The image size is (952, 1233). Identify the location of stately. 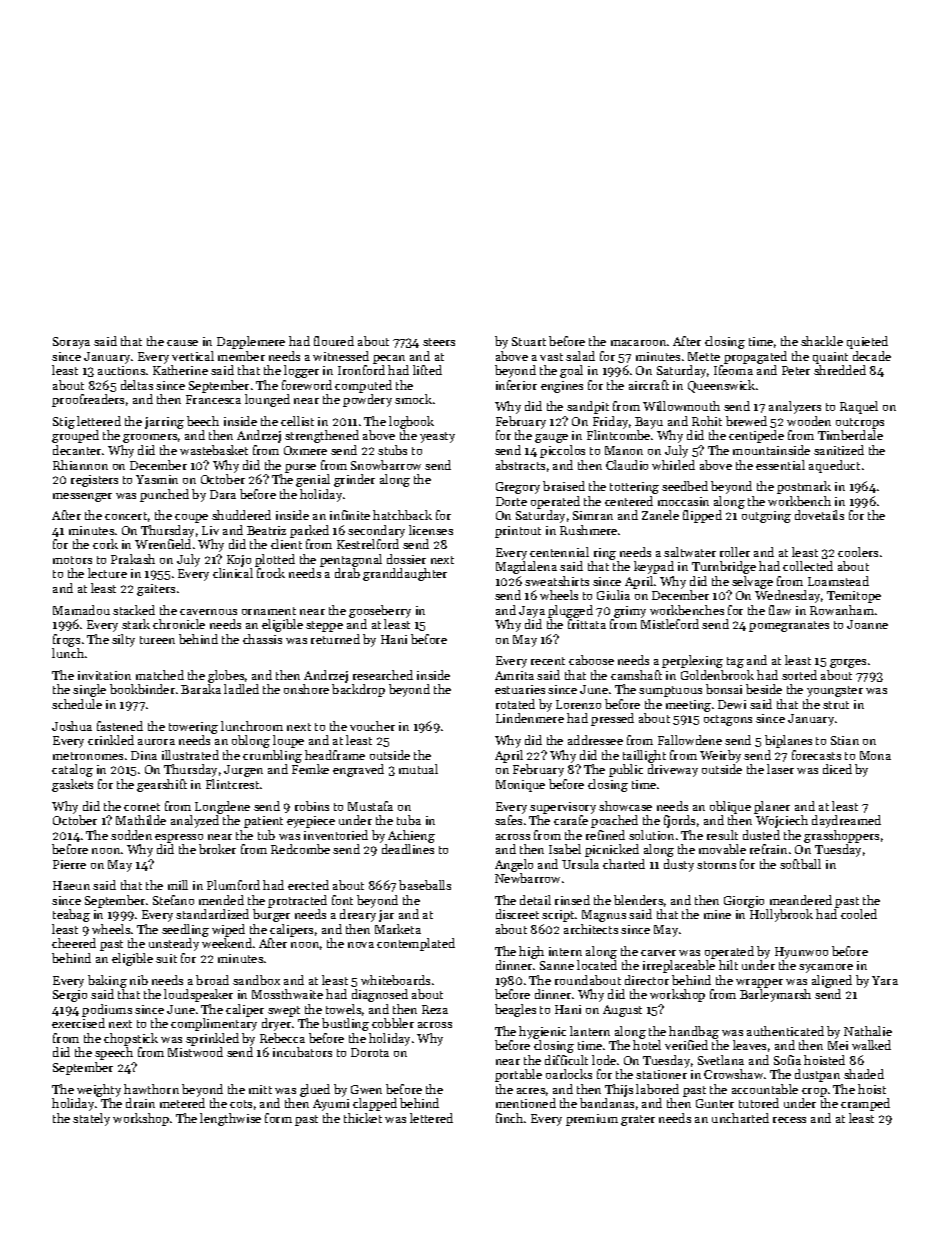
(91, 1119).
